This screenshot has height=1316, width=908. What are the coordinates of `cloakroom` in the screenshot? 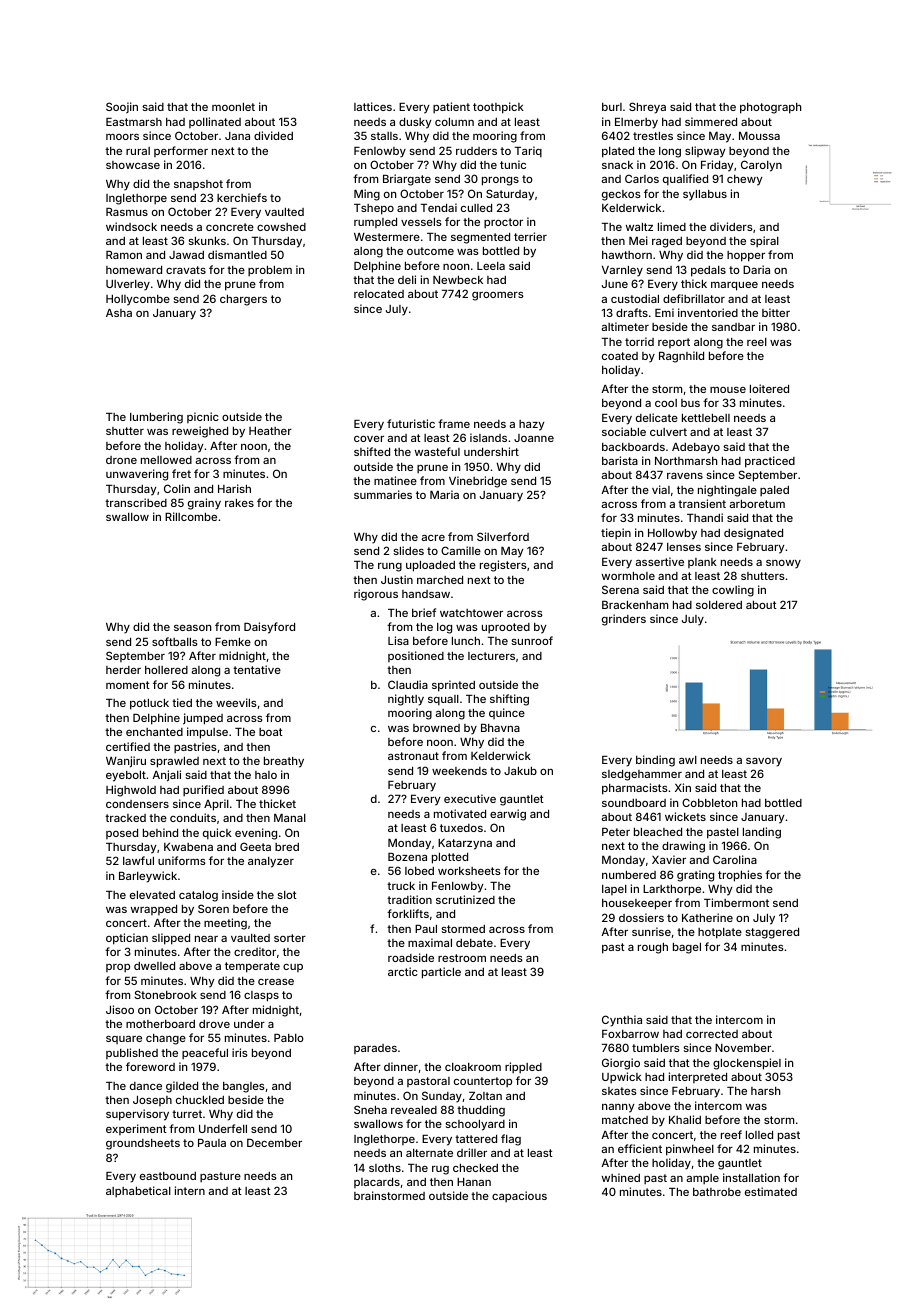 It's located at (473, 1067).
